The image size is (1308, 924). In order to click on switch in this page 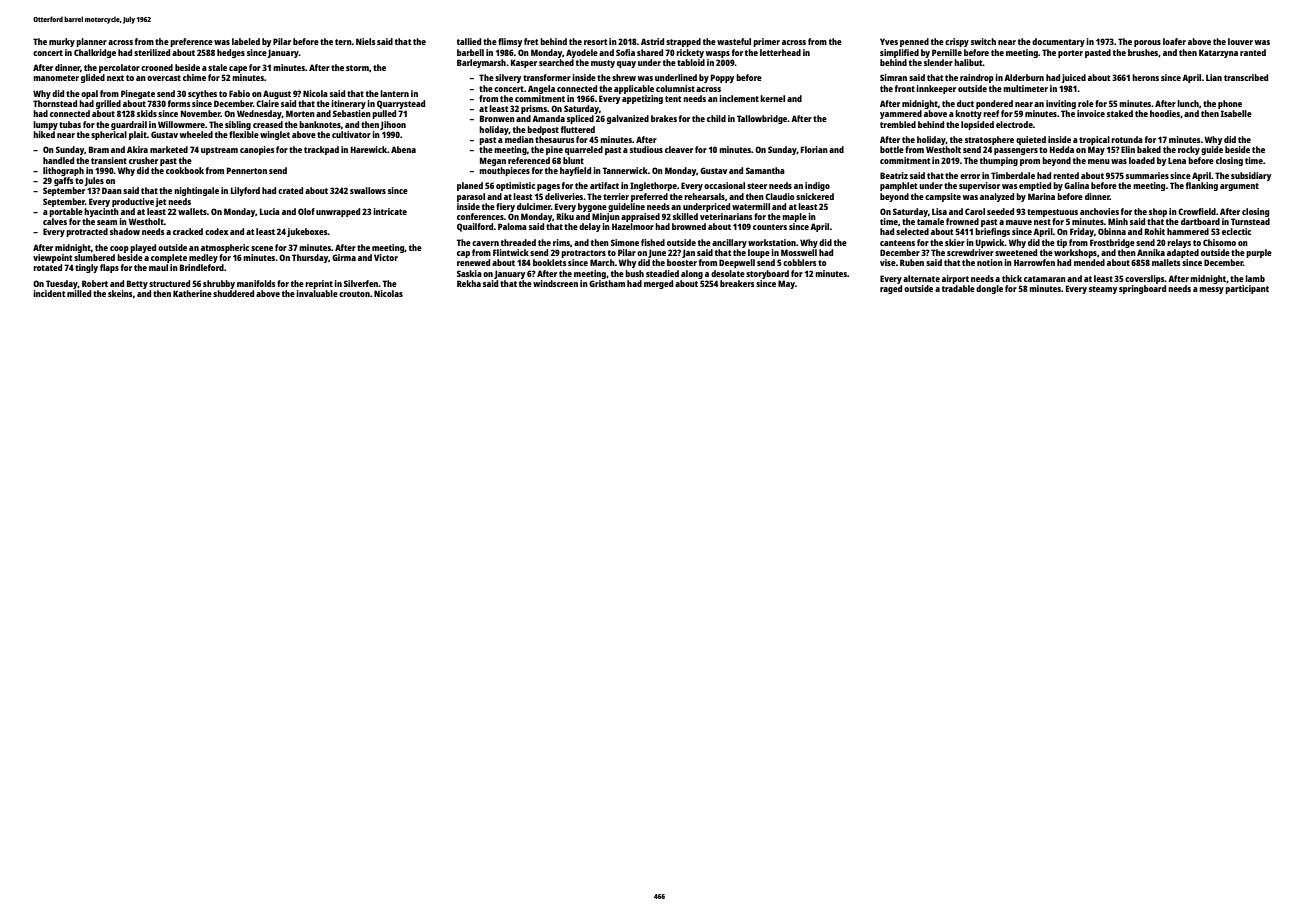, I will do `click(983, 41)`.
